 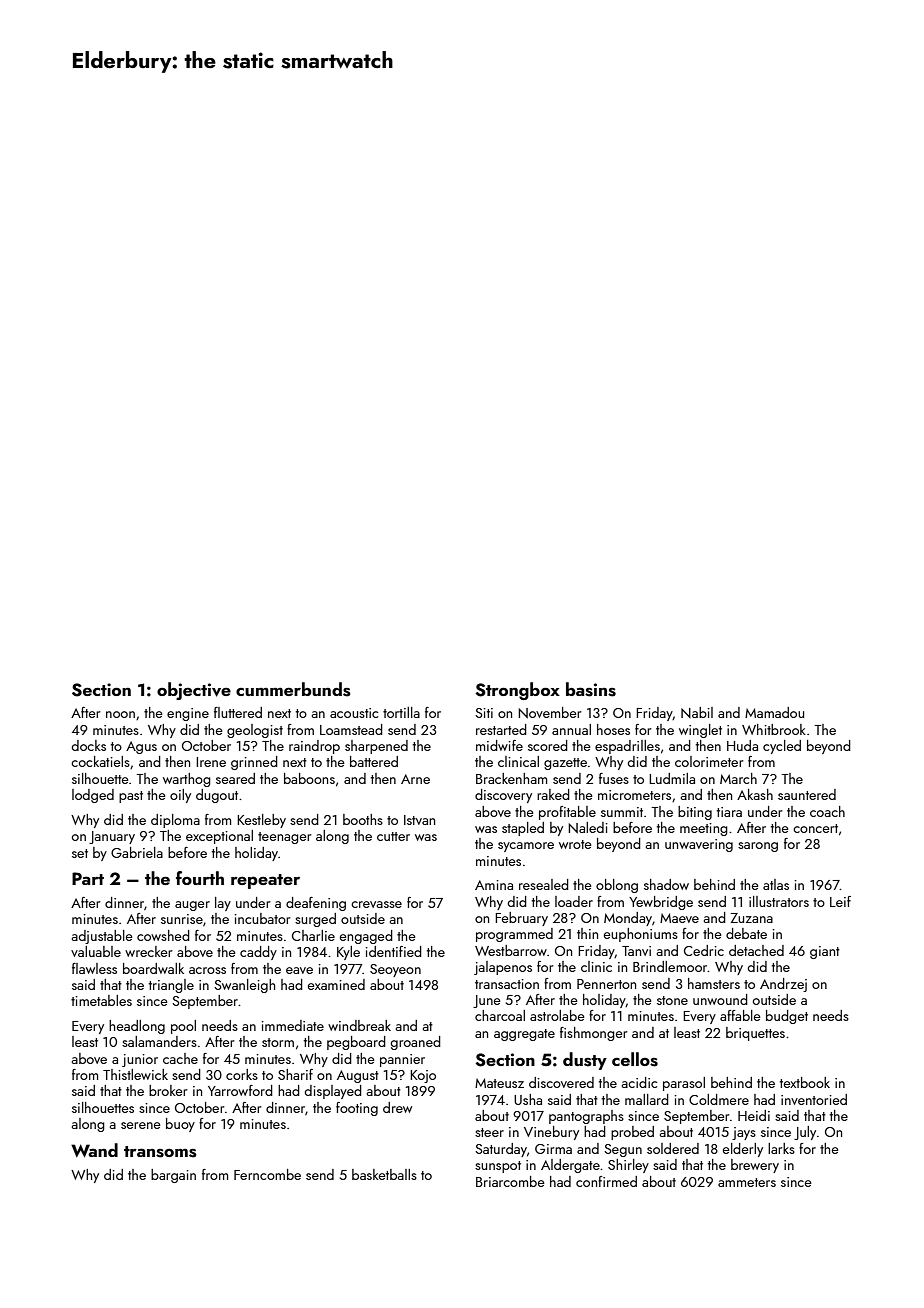 What do you see at coordinates (293, 689) in the screenshot?
I see `cummerbunds` at bounding box center [293, 689].
